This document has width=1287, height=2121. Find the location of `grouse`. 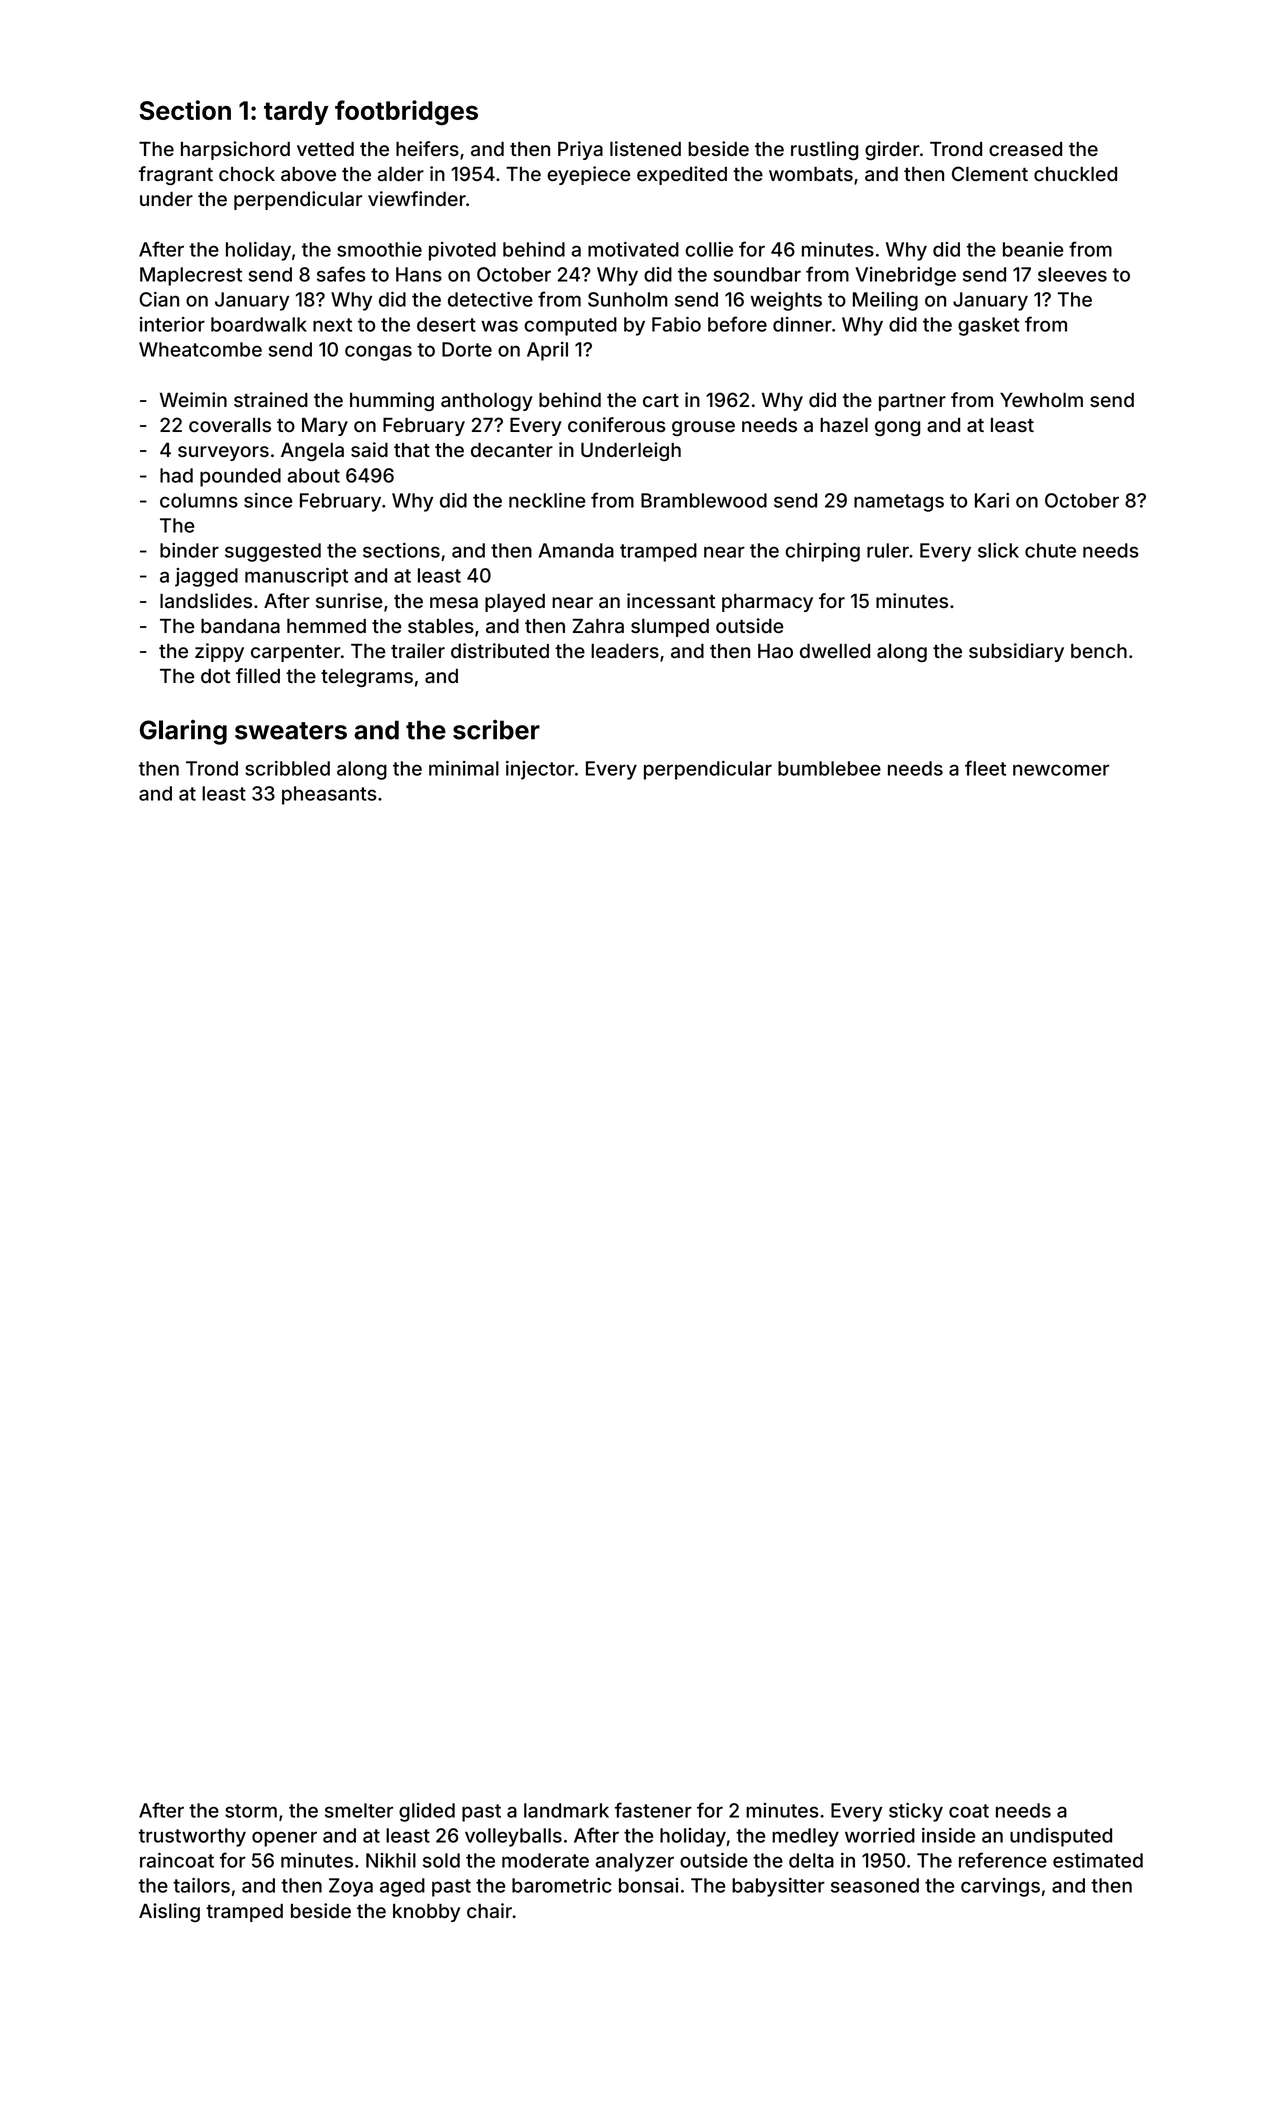

grouse is located at coordinates (703, 428).
